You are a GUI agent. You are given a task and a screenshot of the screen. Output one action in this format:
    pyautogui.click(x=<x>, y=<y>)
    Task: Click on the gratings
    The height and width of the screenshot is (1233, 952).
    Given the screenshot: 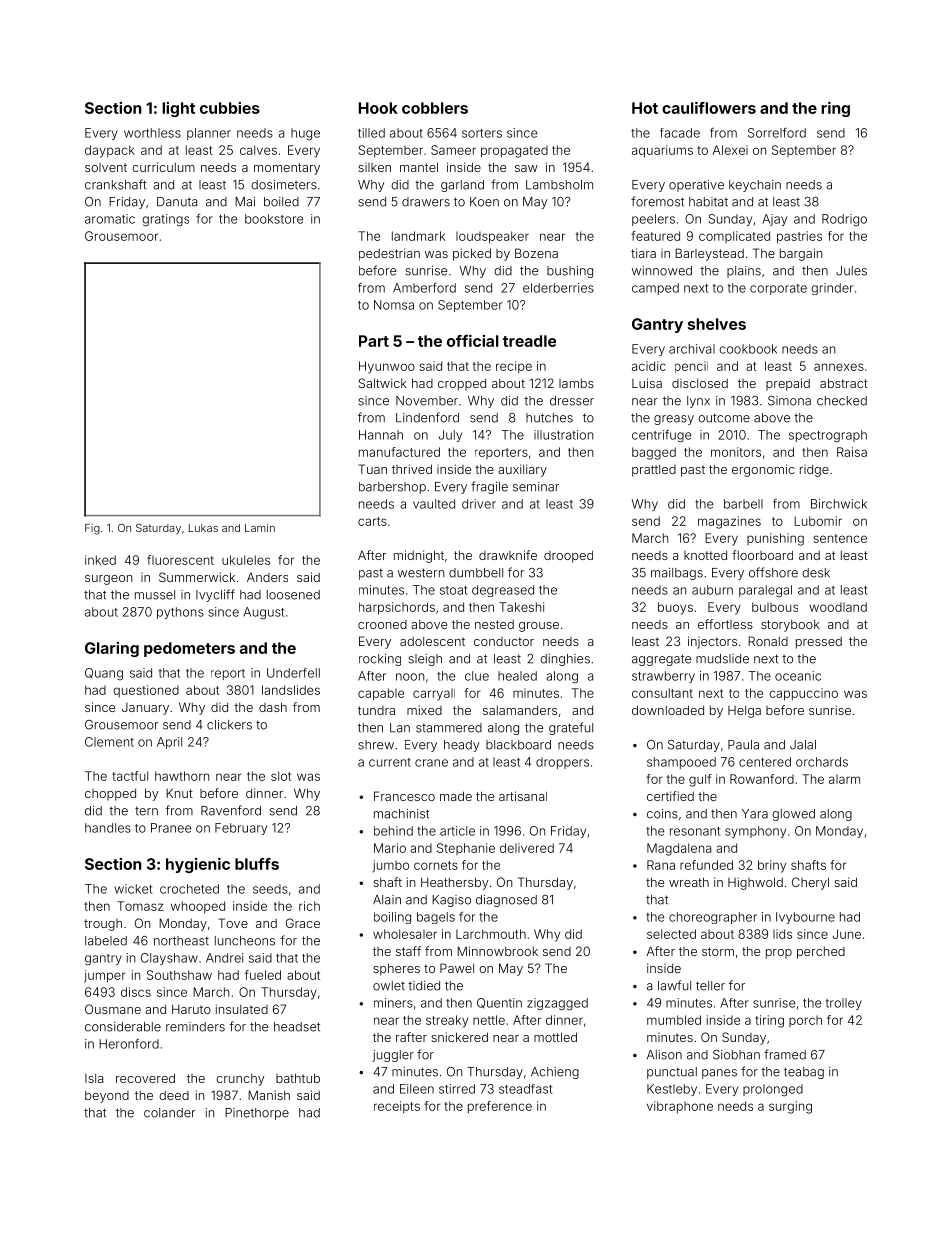 What is the action you would take?
    pyautogui.click(x=165, y=220)
